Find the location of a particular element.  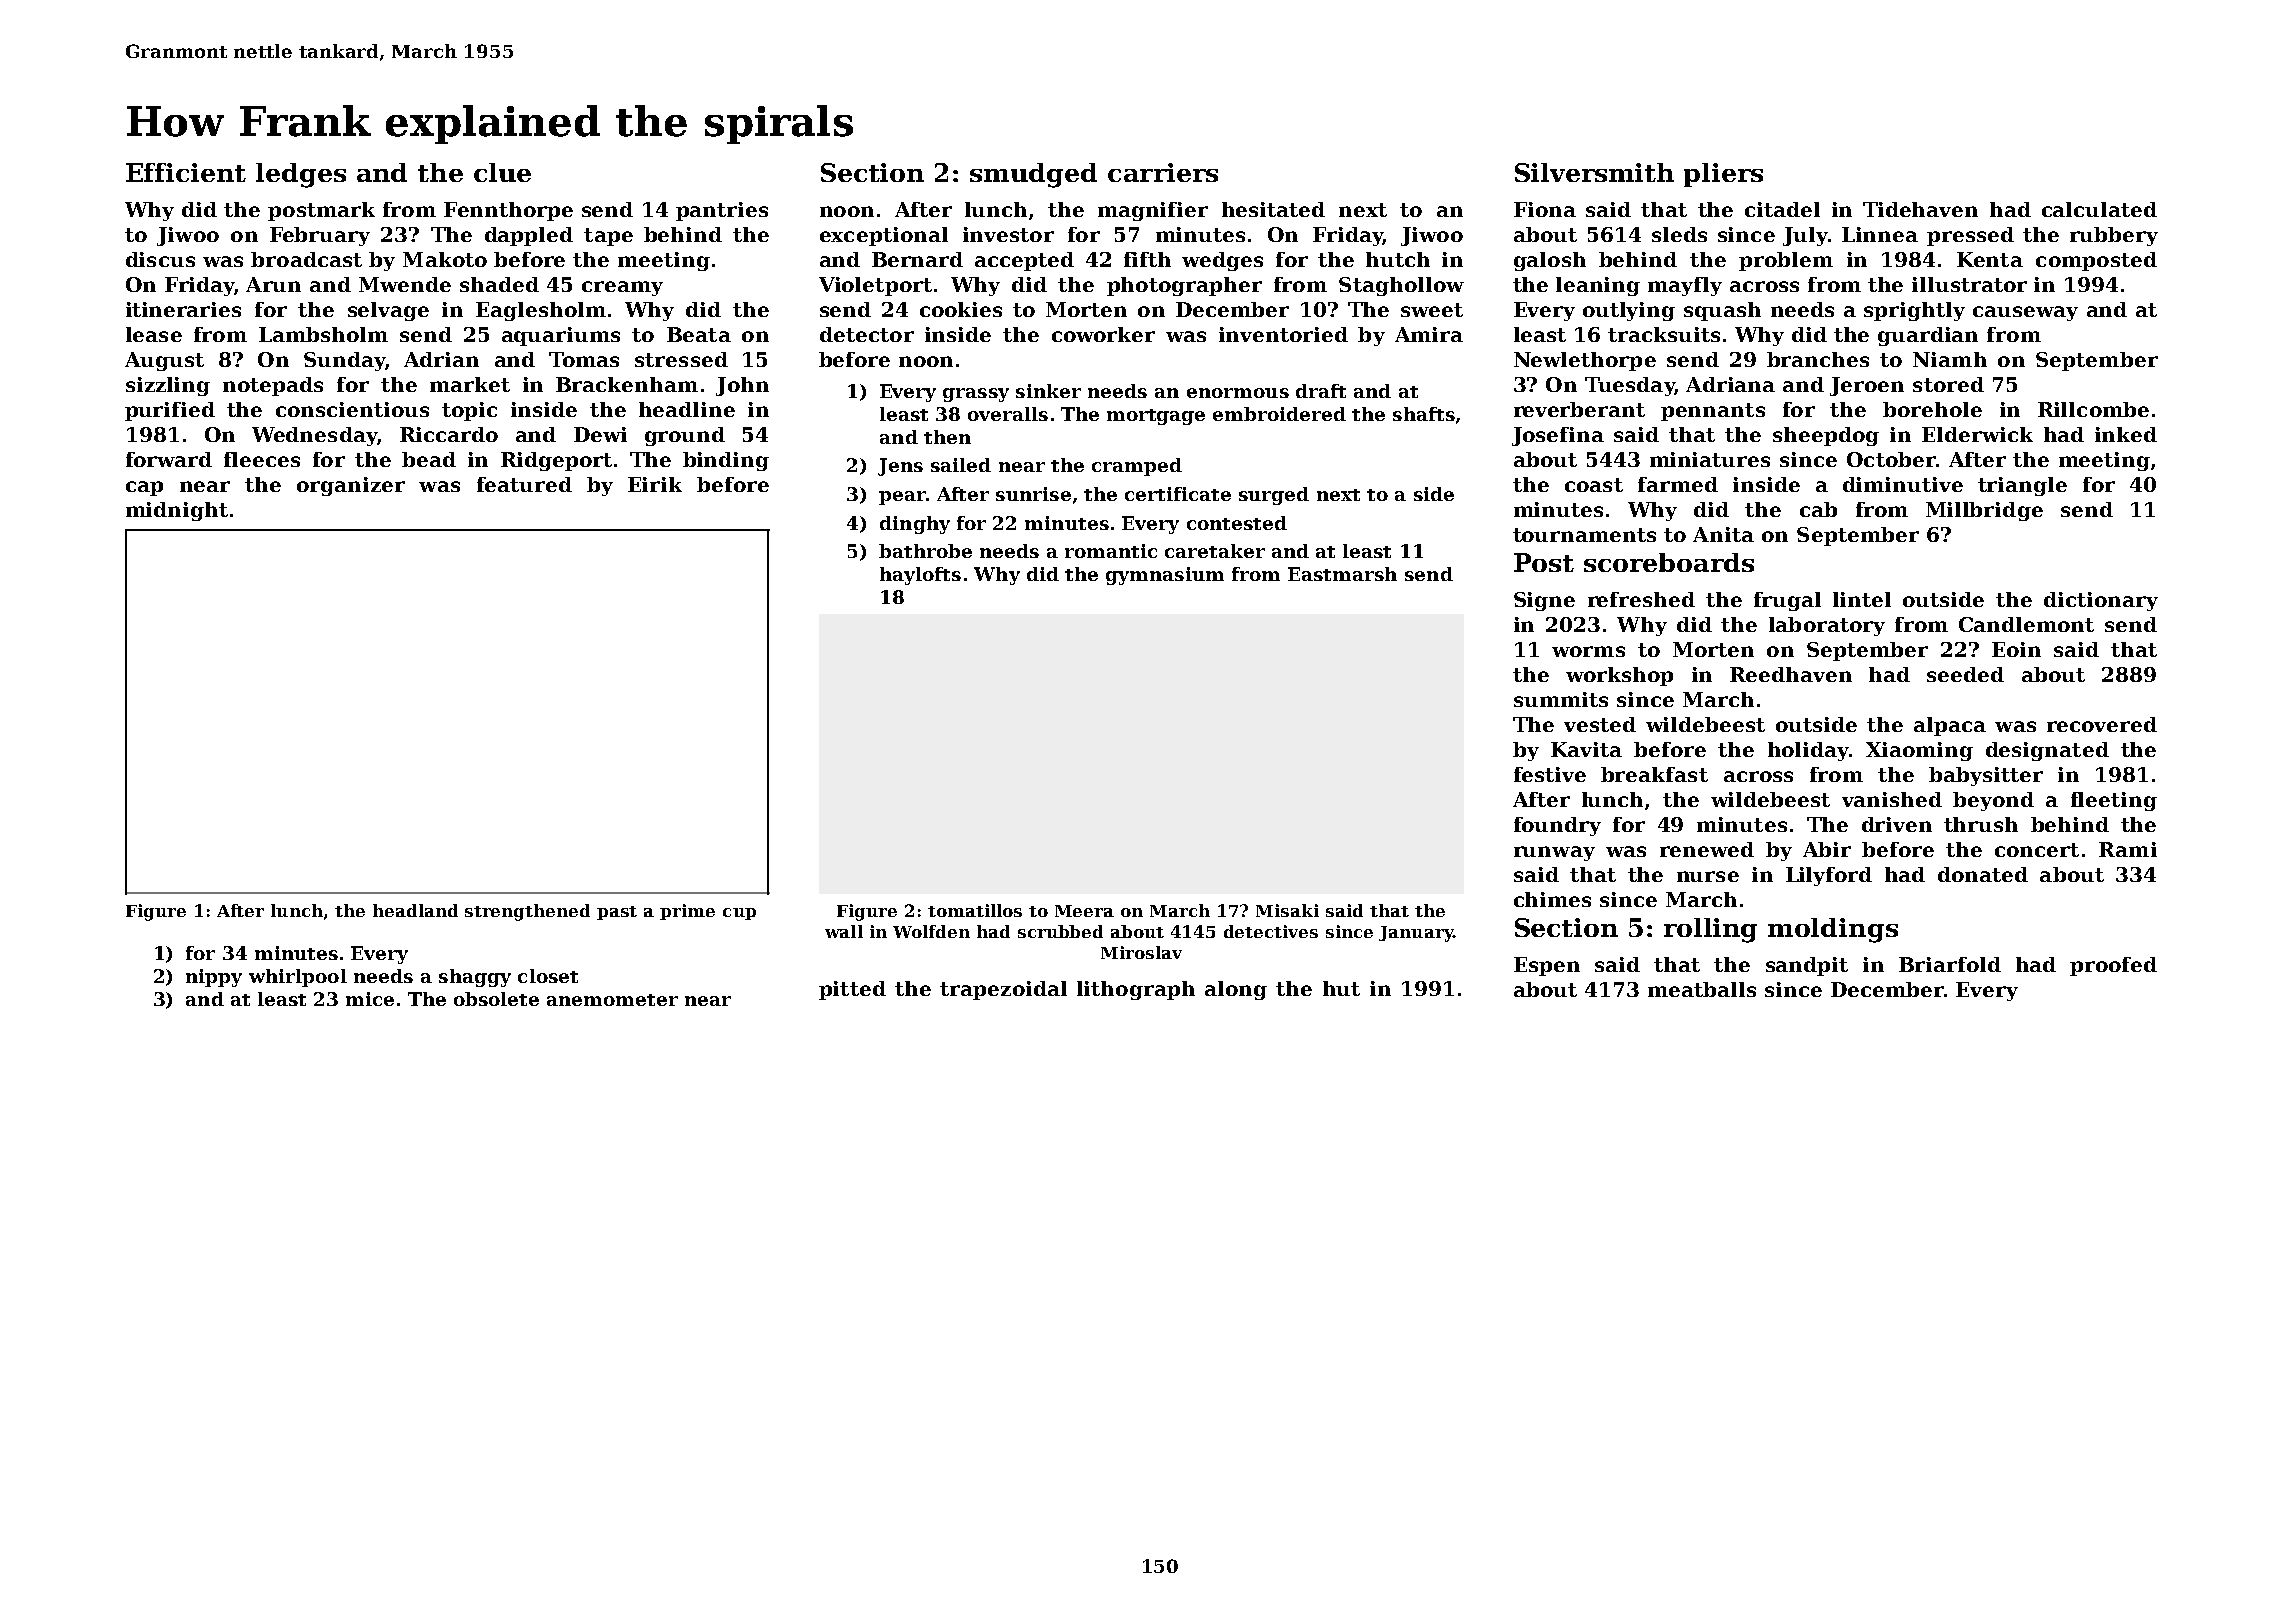

cap is located at coordinates (144, 488).
